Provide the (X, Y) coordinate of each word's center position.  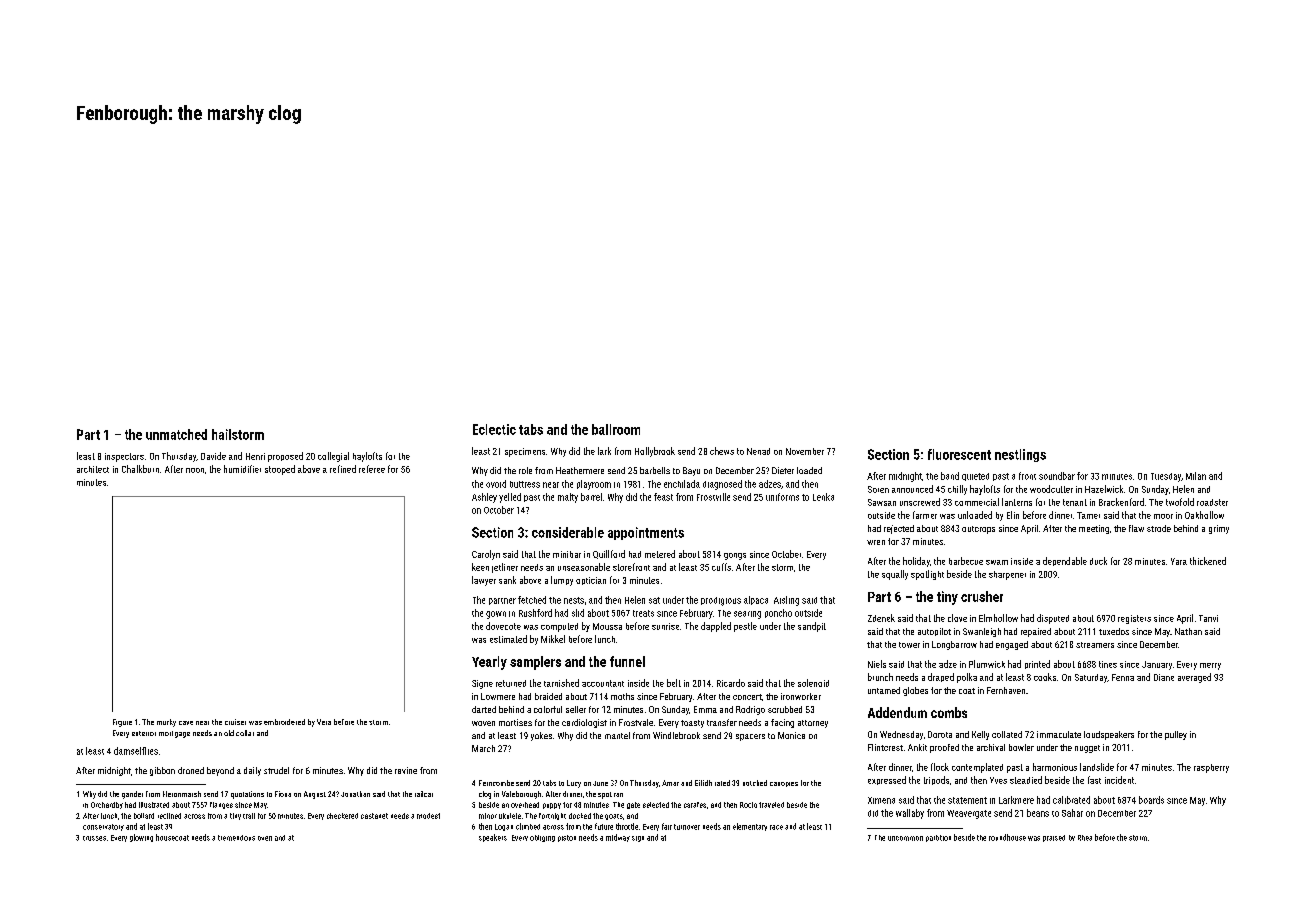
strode (1159, 528)
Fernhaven (1006, 690)
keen (480, 567)
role (525, 470)
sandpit (812, 627)
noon (195, 470)
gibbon (162, 771)
